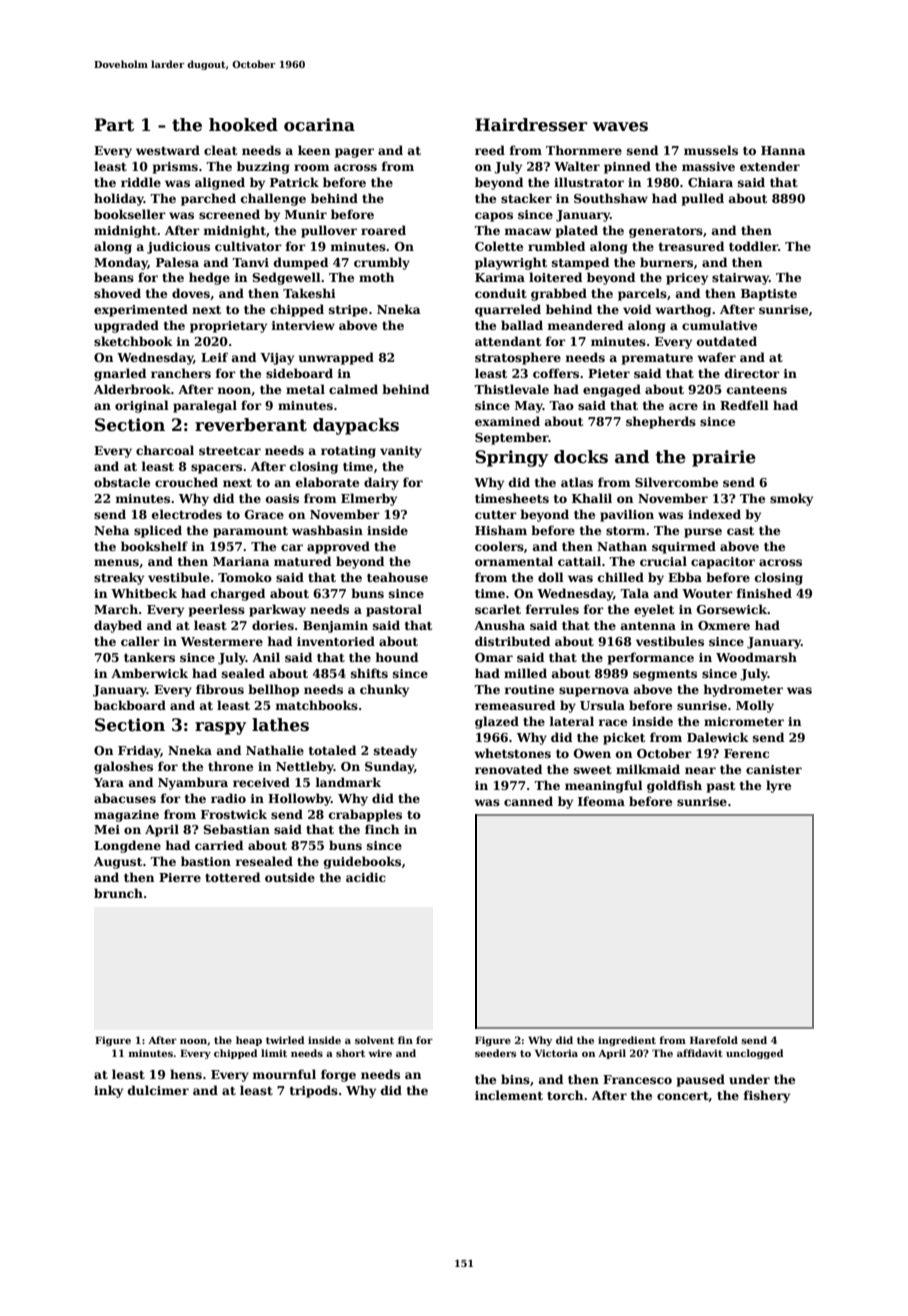 The image size is (908, 1316). What do you see at coordinates (744, 721) in the screenshot?
I see `micrometer` at bounding box center [744, 721].
